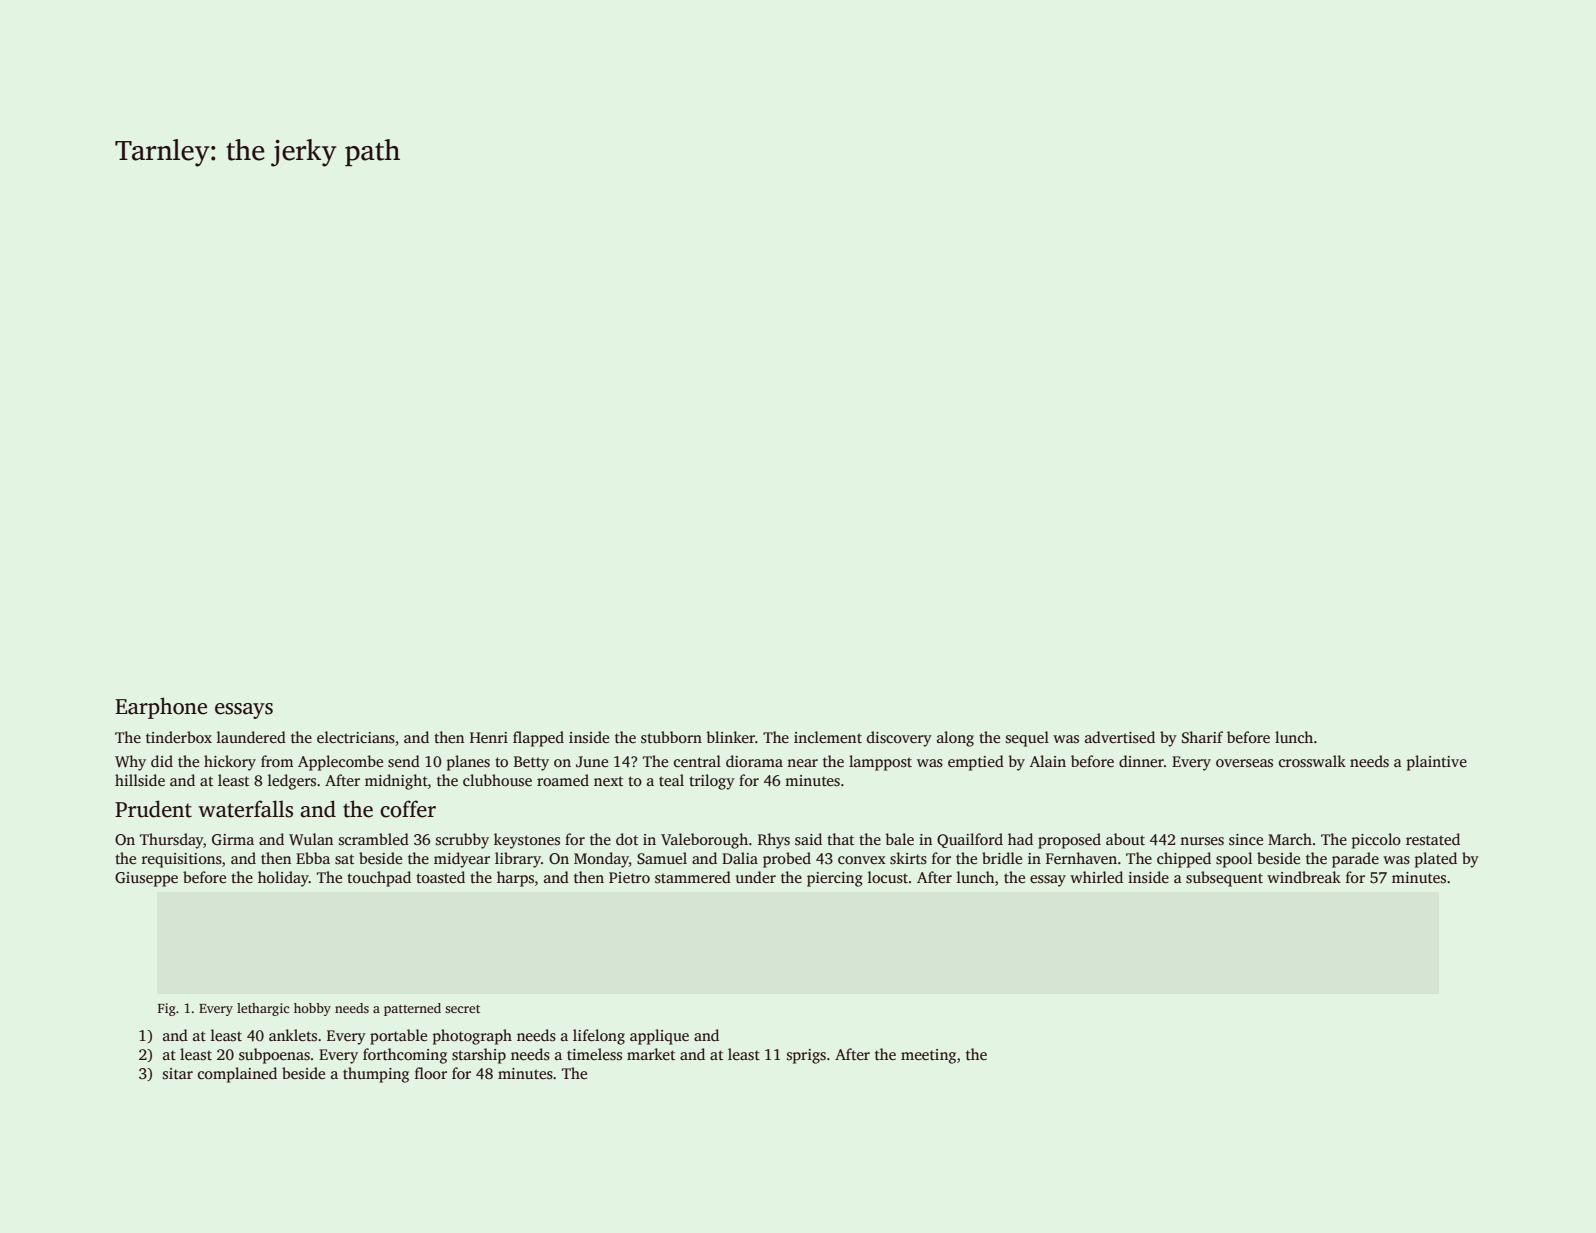 Image resolution: width=1596 pixels, height=1233 pixels. Describe the element at coordinates (1312, 761) in the screenshot. I see `crosswalk` at that location.
